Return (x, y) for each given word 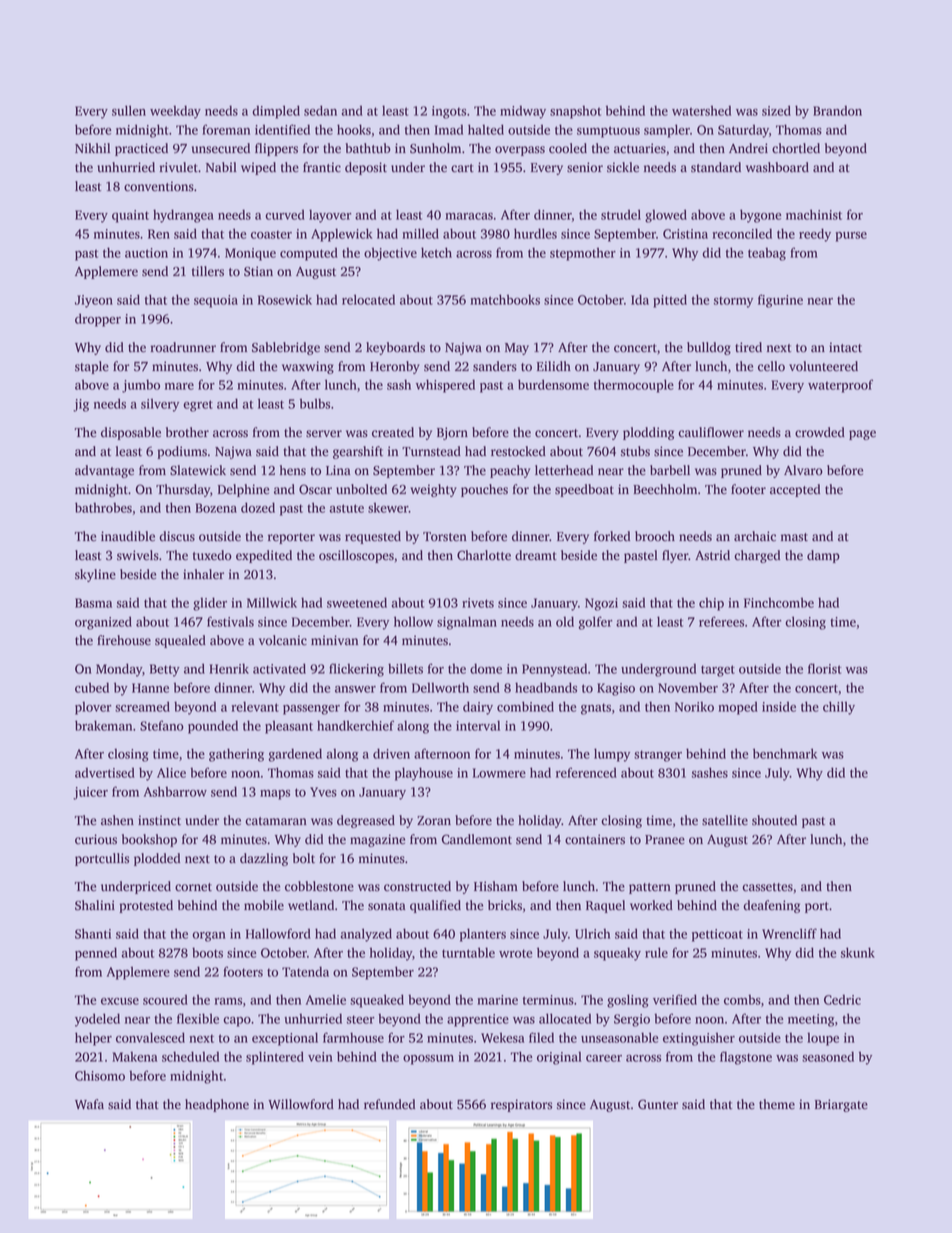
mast (794, 537)
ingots (449, 112)
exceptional (285, 1039)
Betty (165, 670)
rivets (478, 603)
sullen (129, 110)
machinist (814, 214)
